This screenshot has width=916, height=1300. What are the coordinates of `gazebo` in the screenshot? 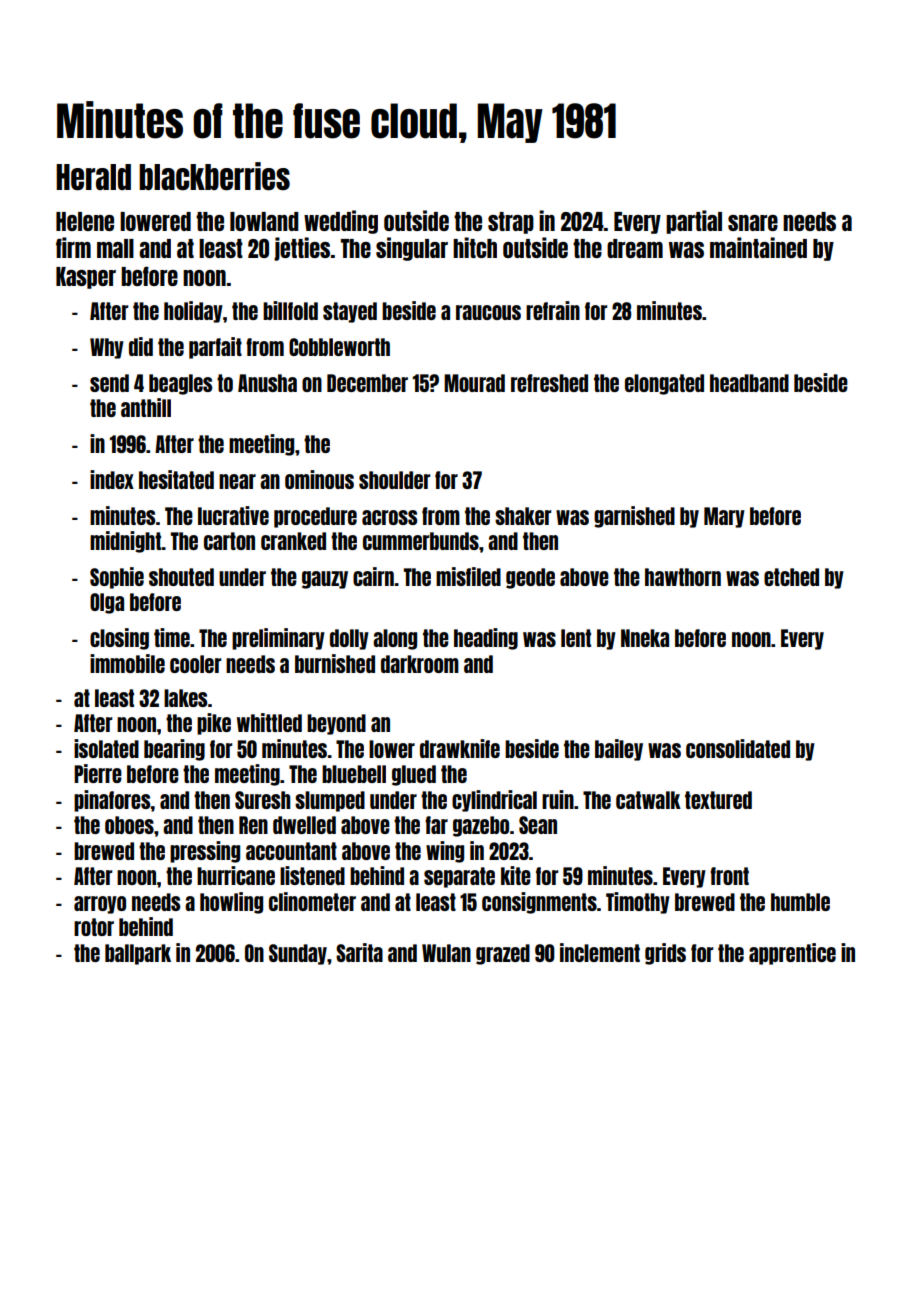 It's located at (481, 826).
